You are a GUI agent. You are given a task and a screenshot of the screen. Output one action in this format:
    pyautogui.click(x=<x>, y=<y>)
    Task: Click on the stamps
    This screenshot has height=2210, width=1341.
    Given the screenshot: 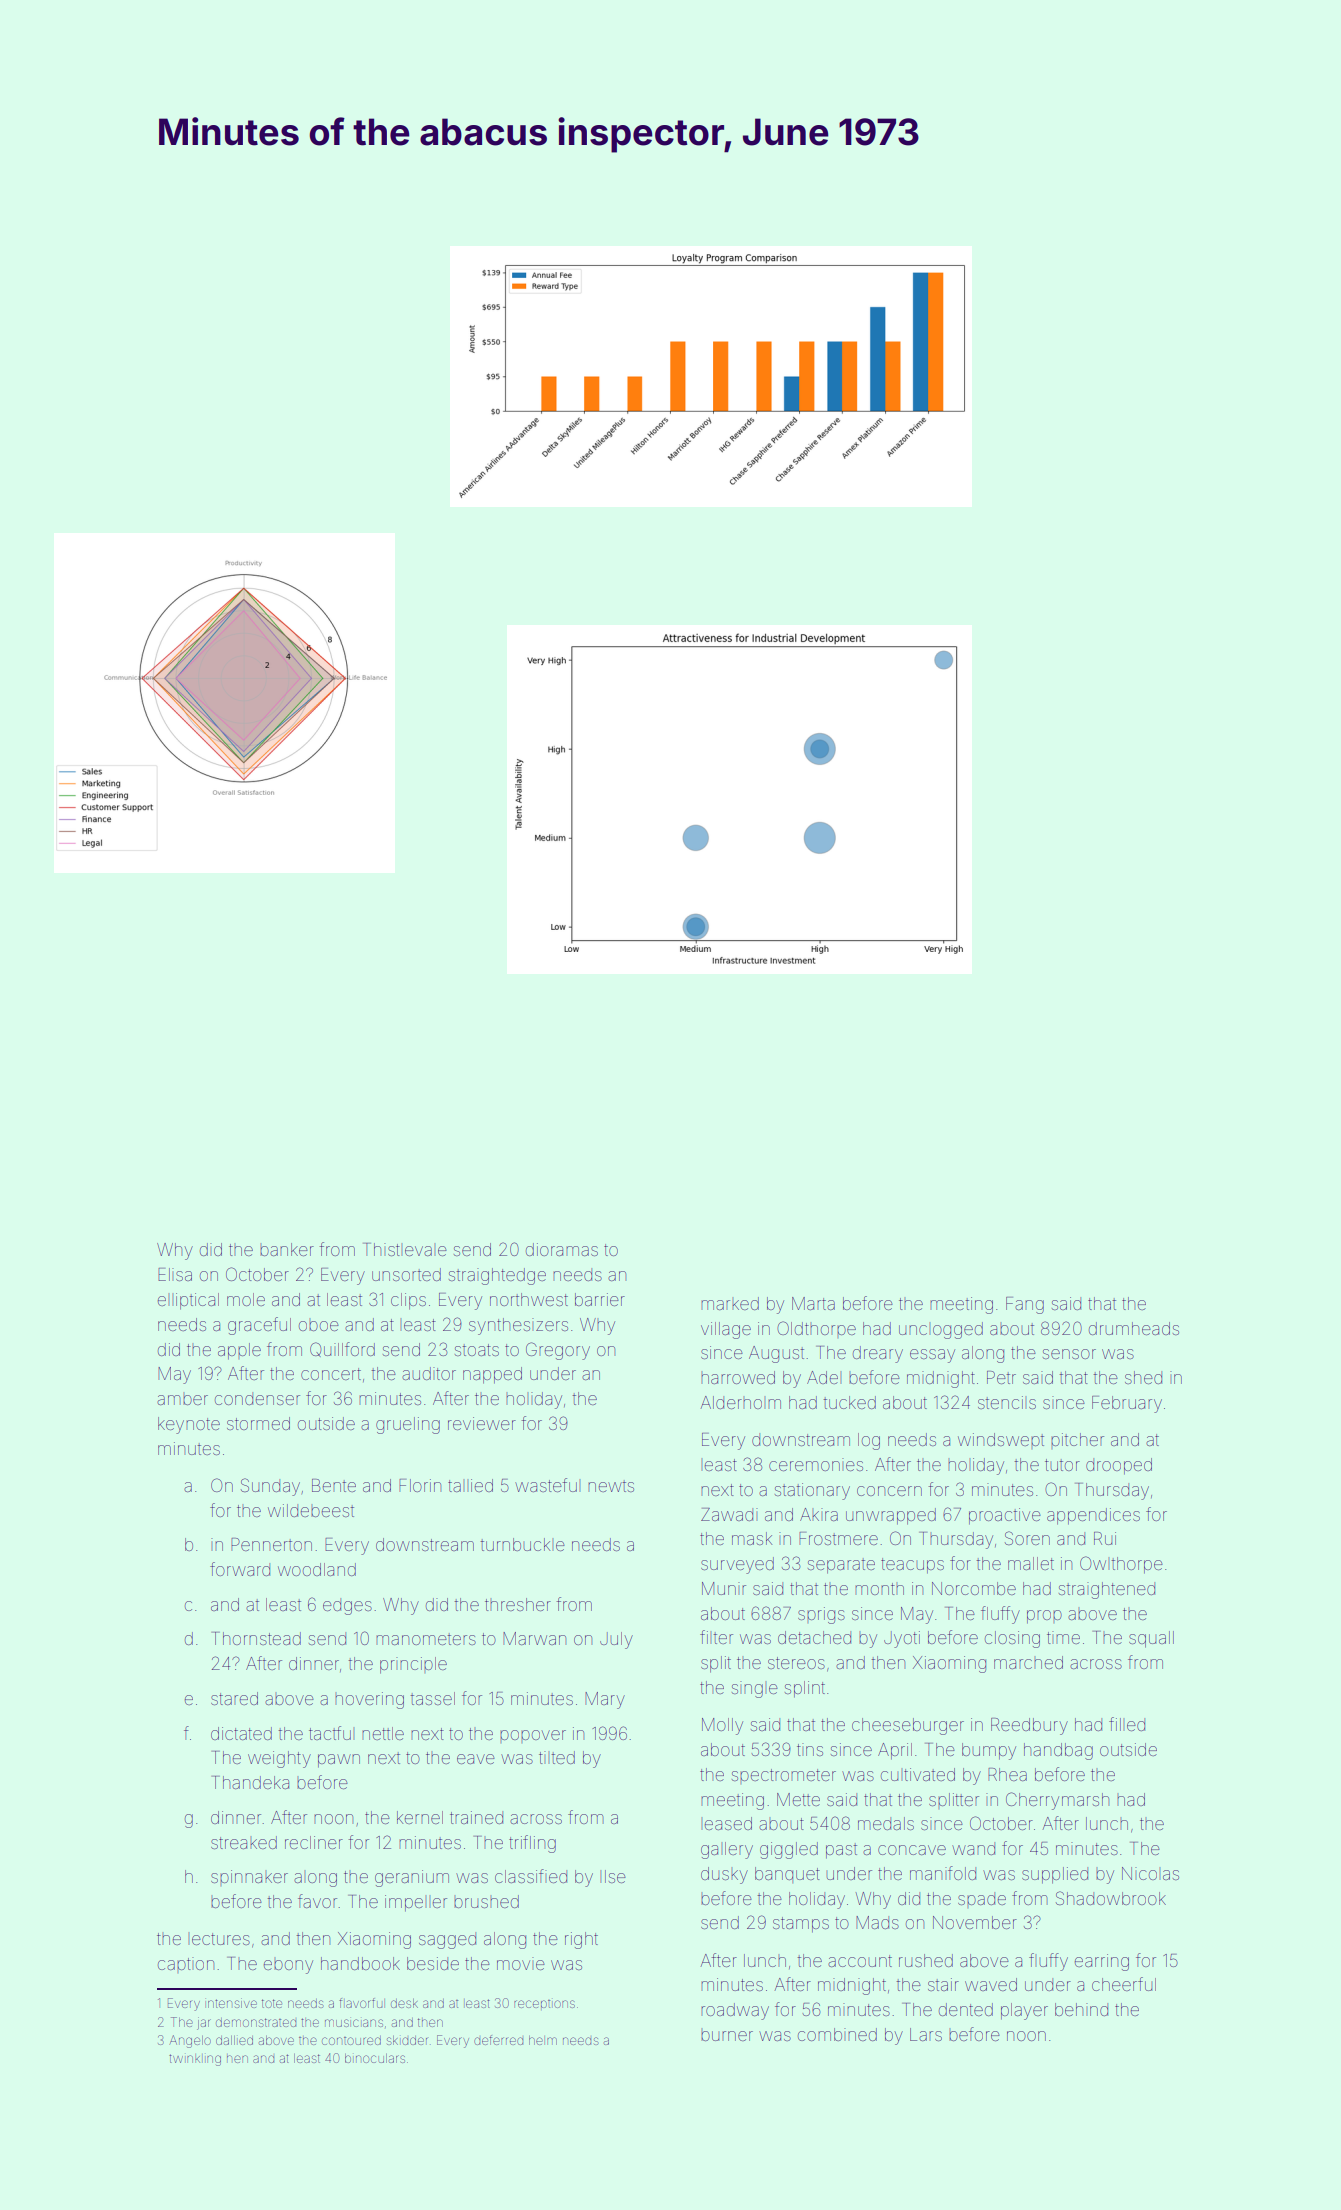 What is the action you would take?
    pyautogui.click(x=801, y=1925)
